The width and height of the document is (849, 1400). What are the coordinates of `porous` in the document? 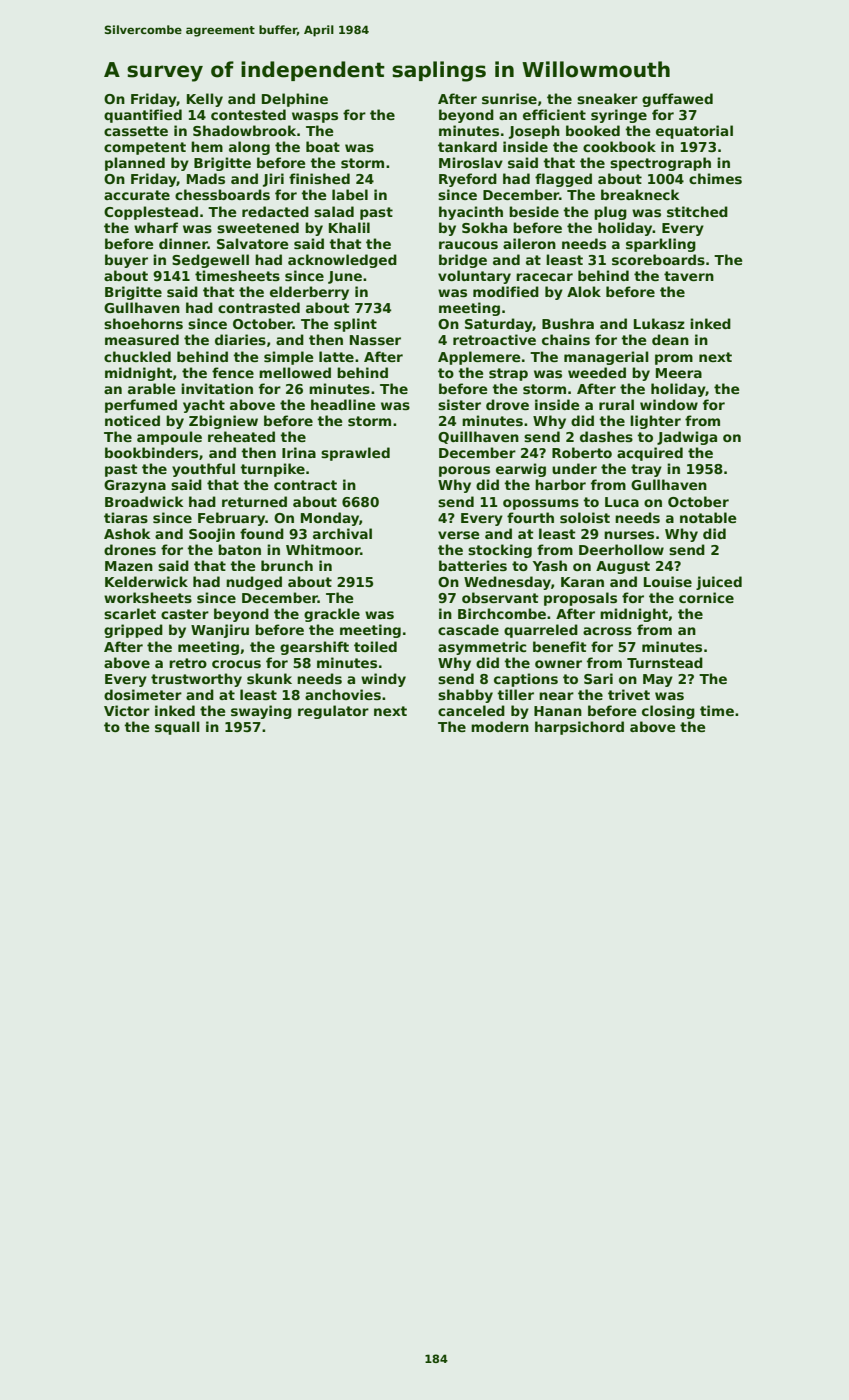 It's located at (464, 471).
